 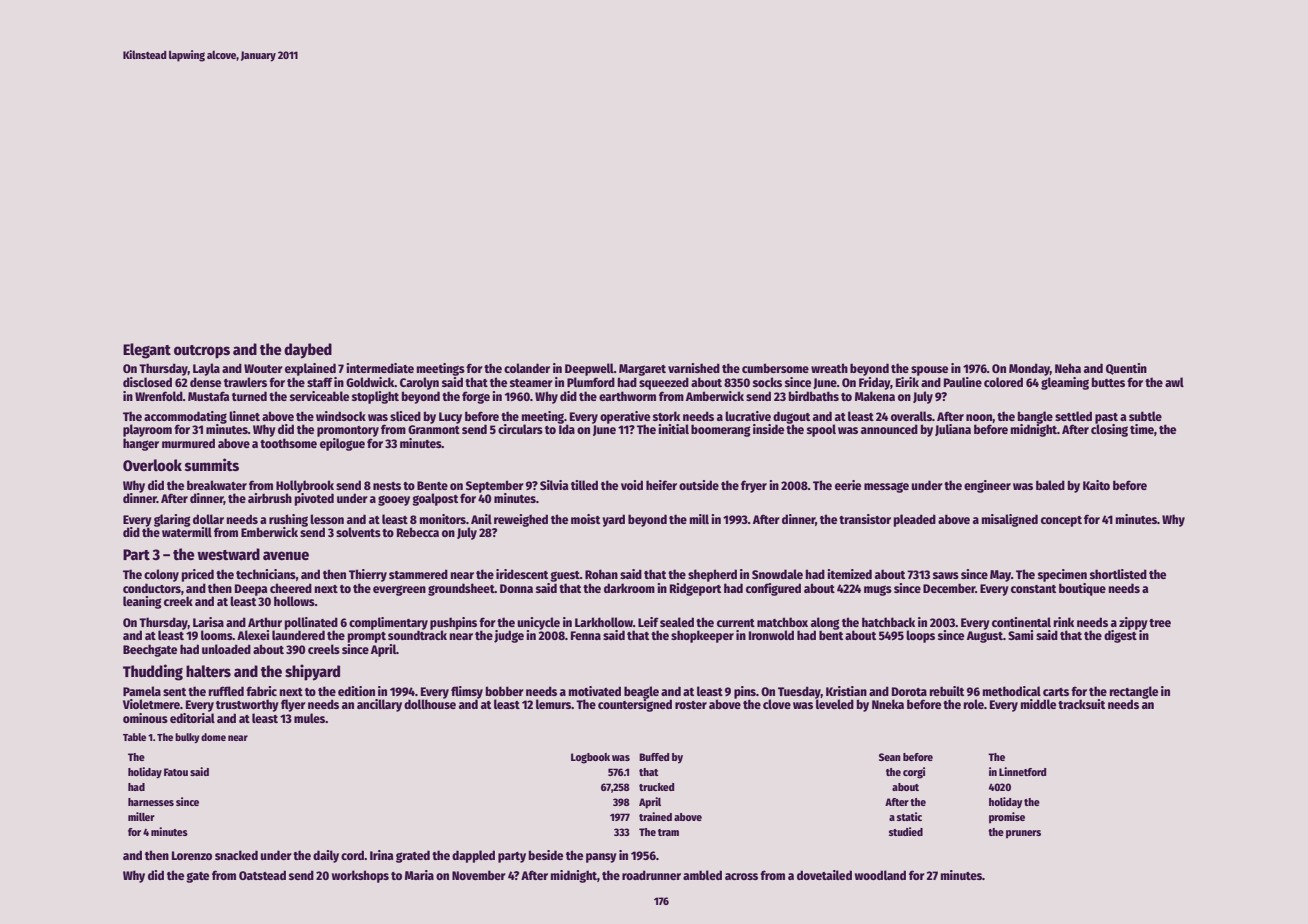 I want to click on Oatstead, so click(x=262, y=875).
